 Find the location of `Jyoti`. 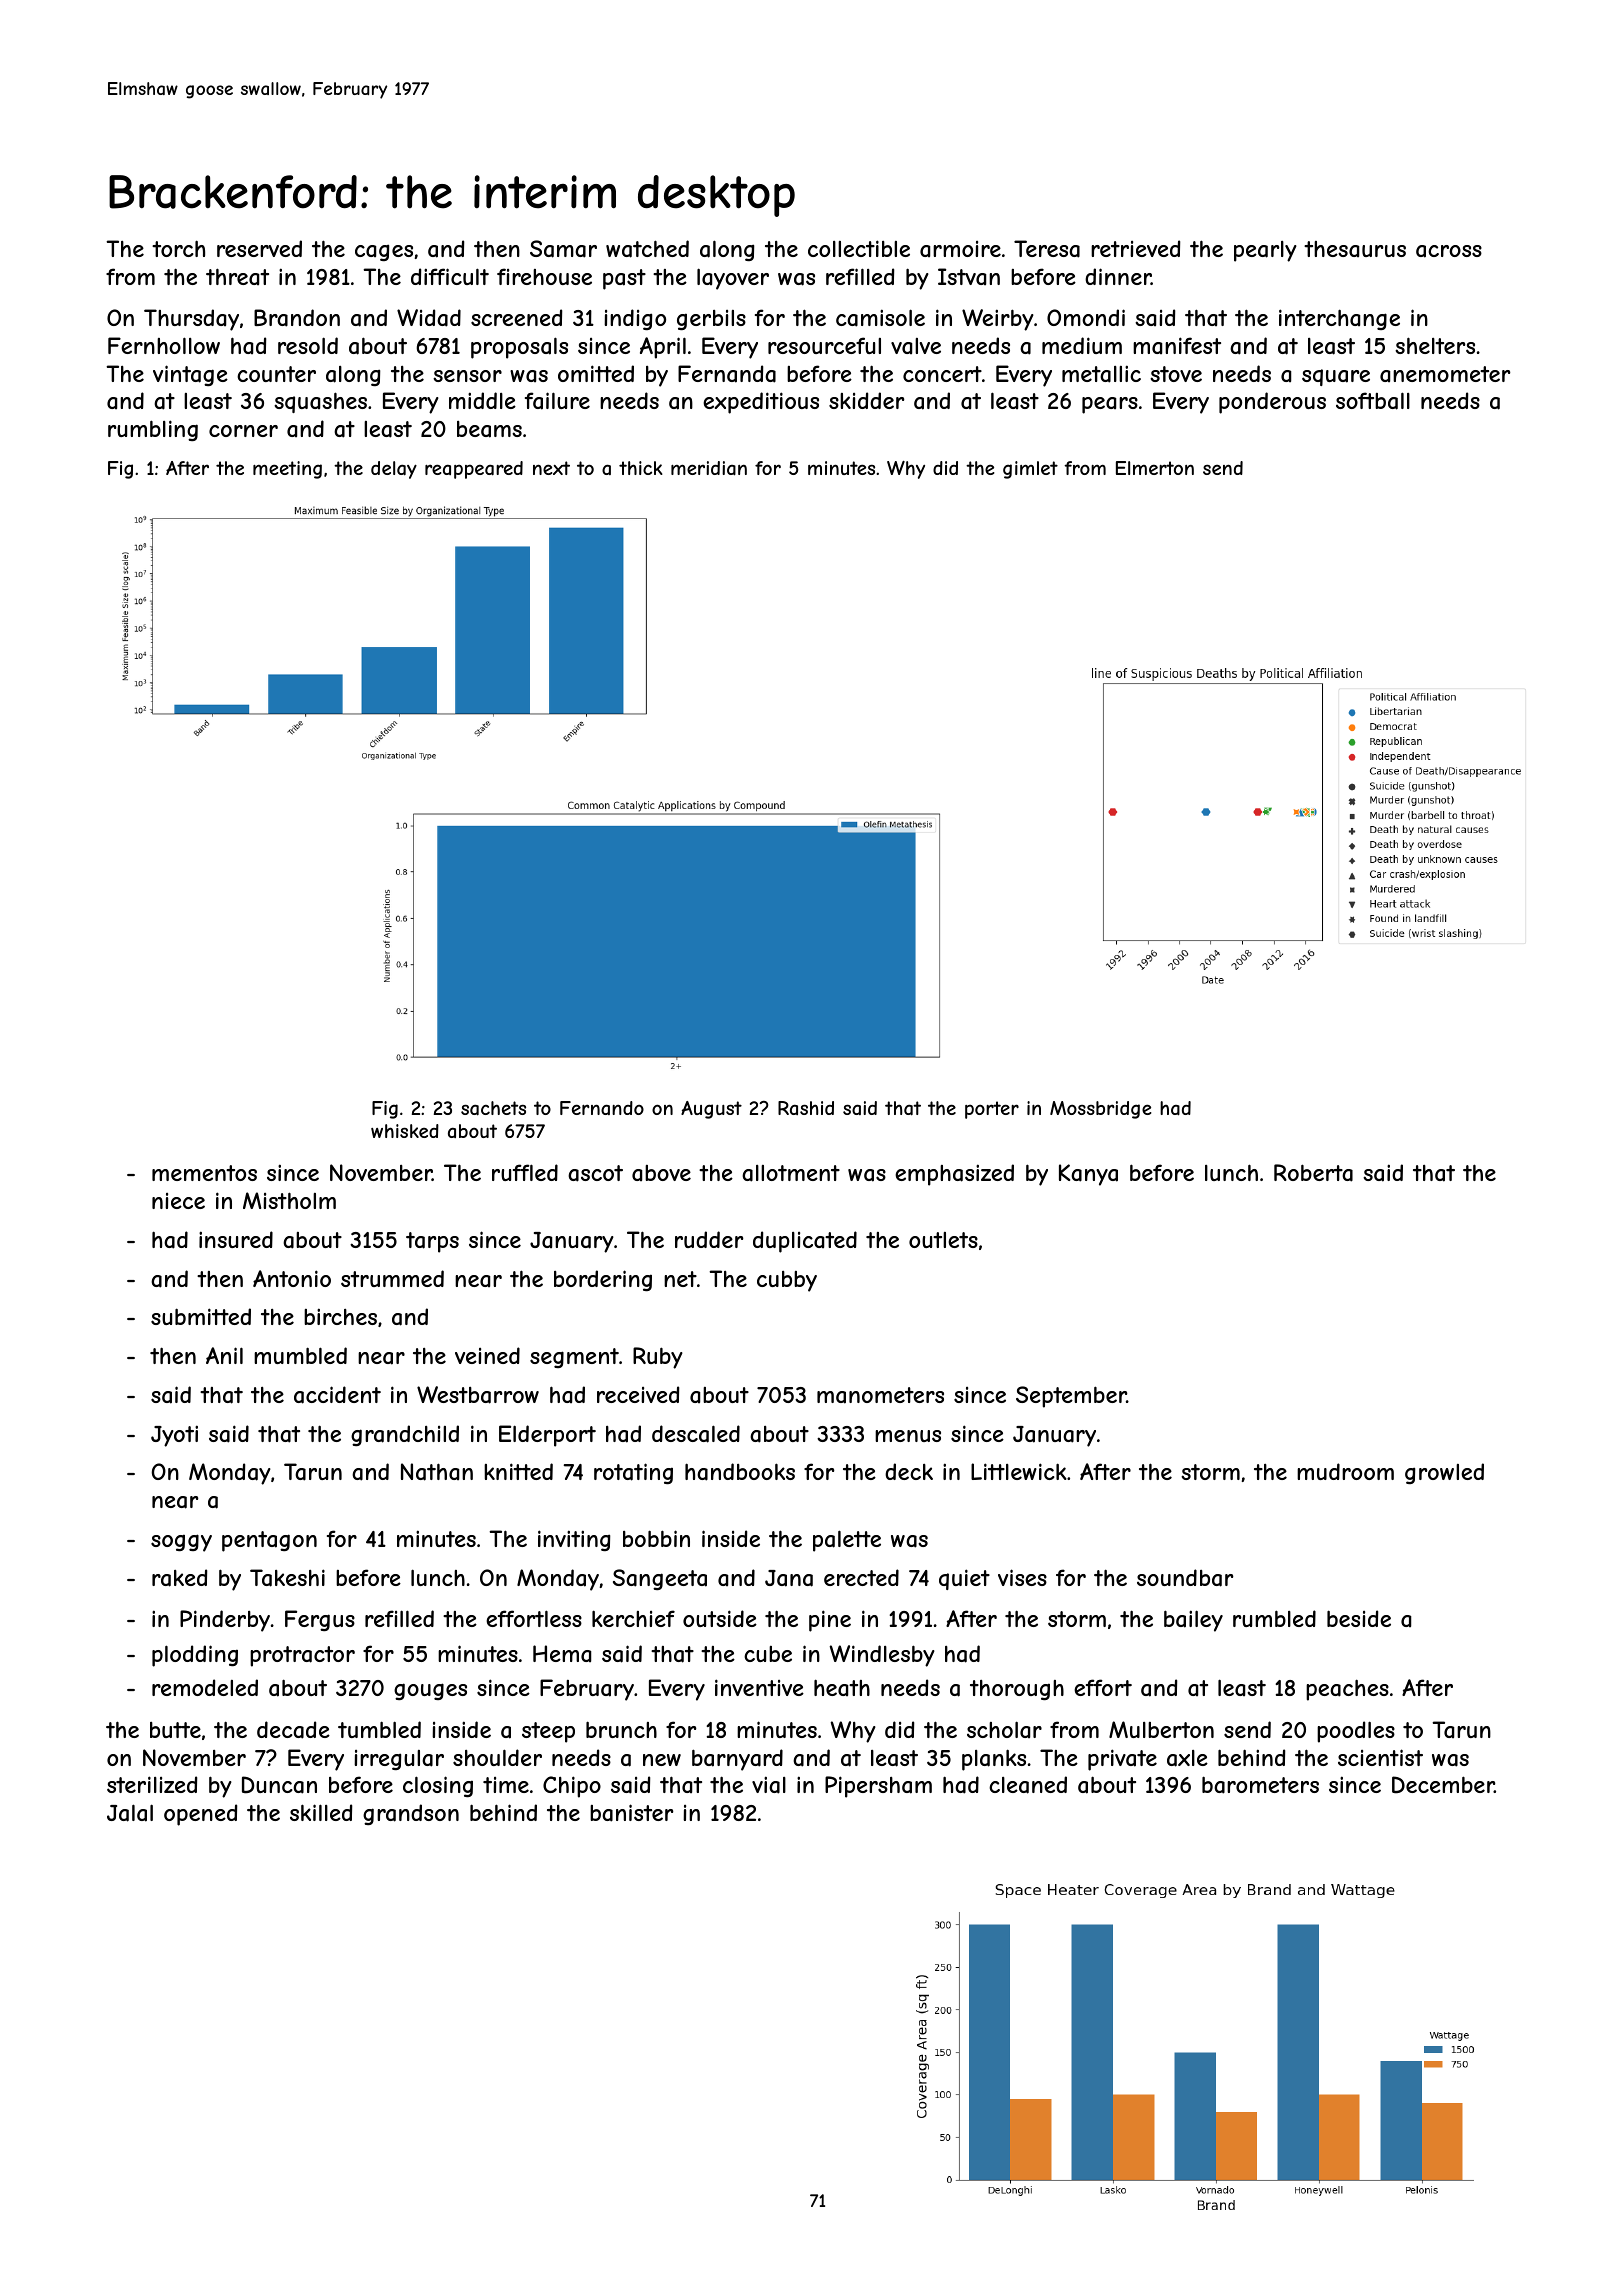

Jyoti is located at coordinates (174, 1436).
